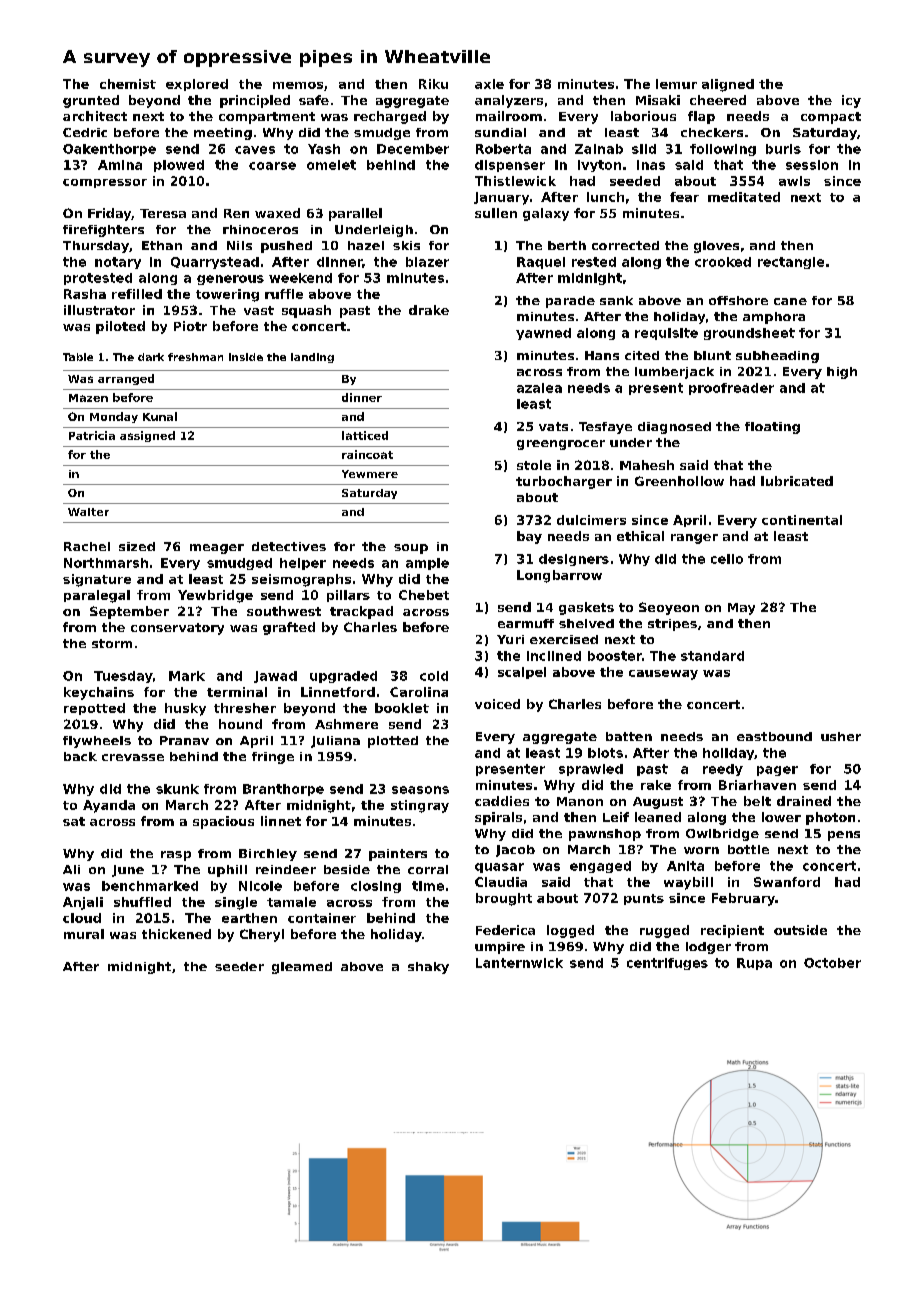  I want to click on assigned, so click(147, 436).
